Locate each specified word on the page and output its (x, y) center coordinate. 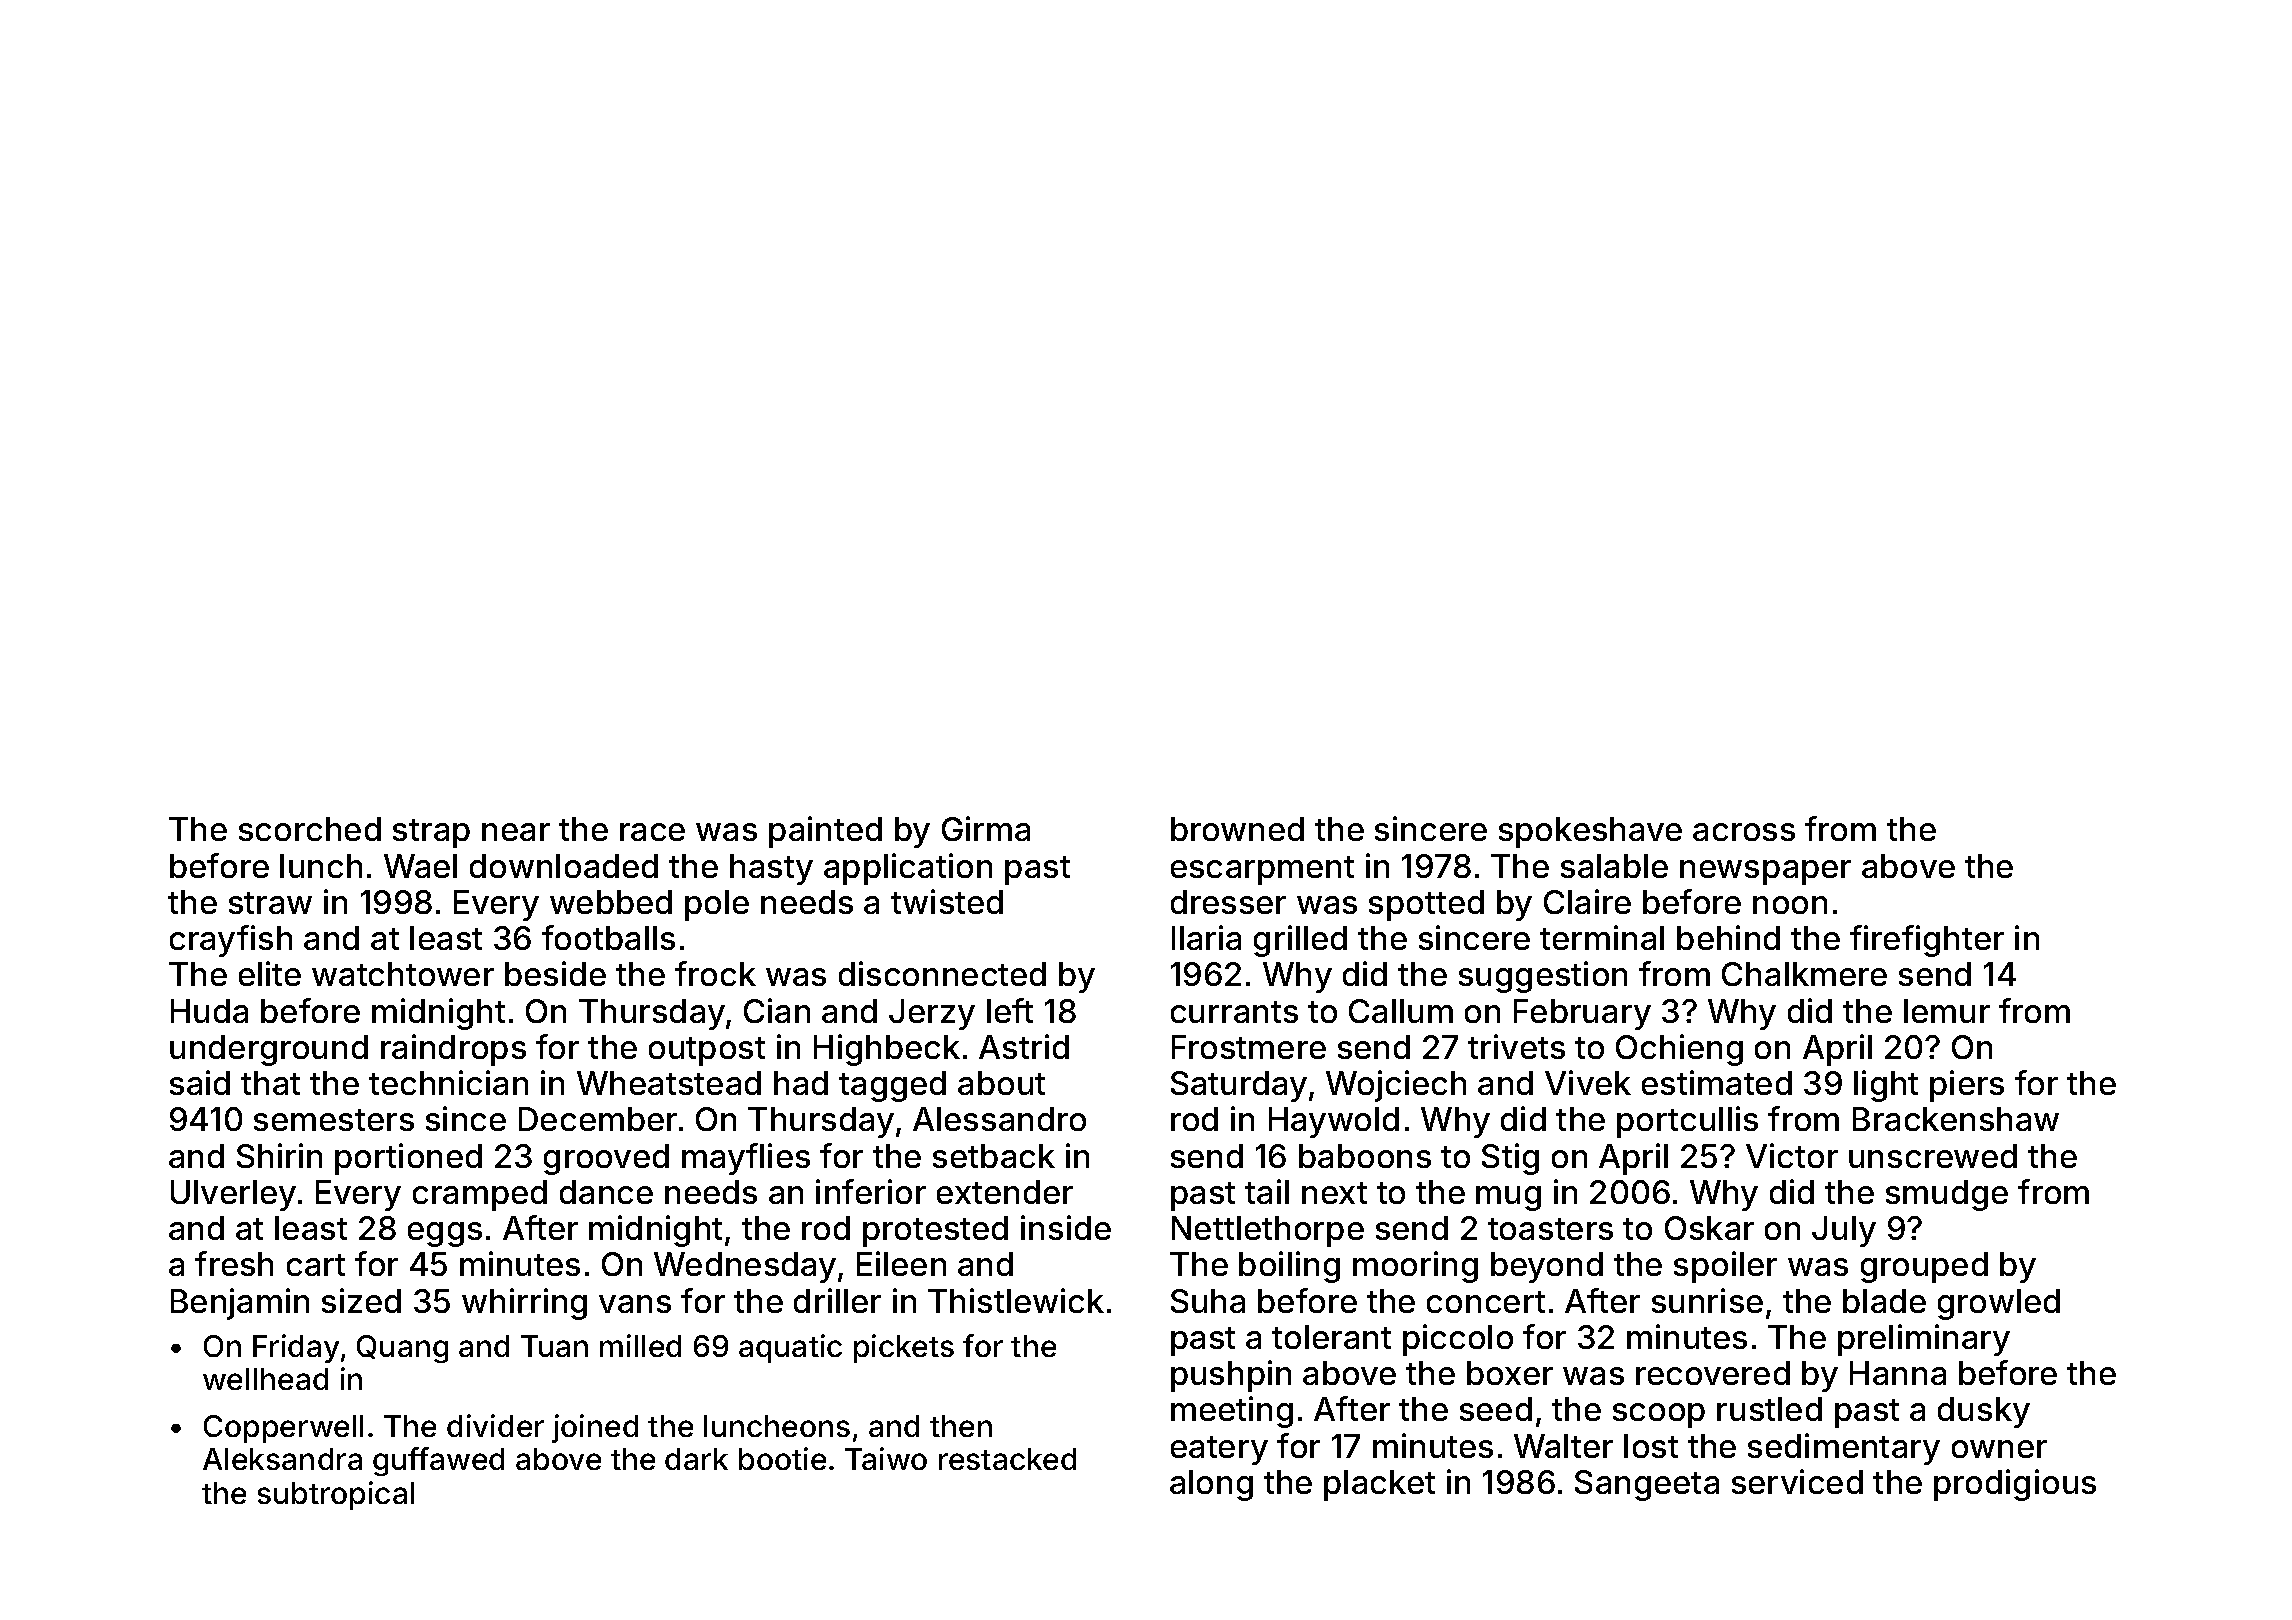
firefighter (1927, 941)
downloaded (564, 866)
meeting (1232, 1412)
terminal (1602, 937)
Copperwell (283, 1429)
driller (837, 1300)
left (1010, 1010)
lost (1651, 1446)
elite (270, 973)
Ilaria (1206, 937)
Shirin (279, 1155)
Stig (1510, 1159)
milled (640, 1345)
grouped (1924, 1267)
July (1844, 1231)
